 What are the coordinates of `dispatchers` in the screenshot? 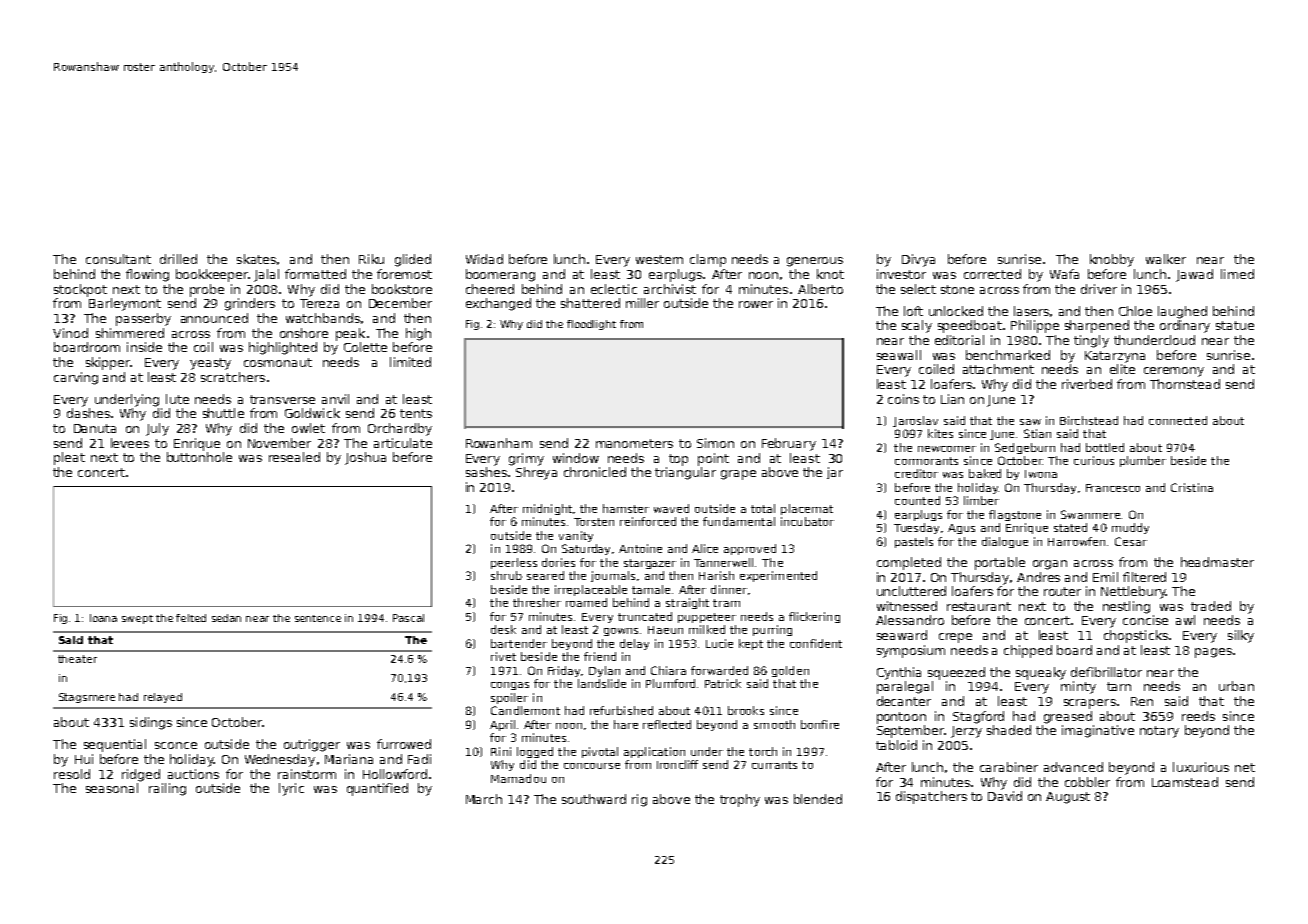 It's located at (931, 797).
